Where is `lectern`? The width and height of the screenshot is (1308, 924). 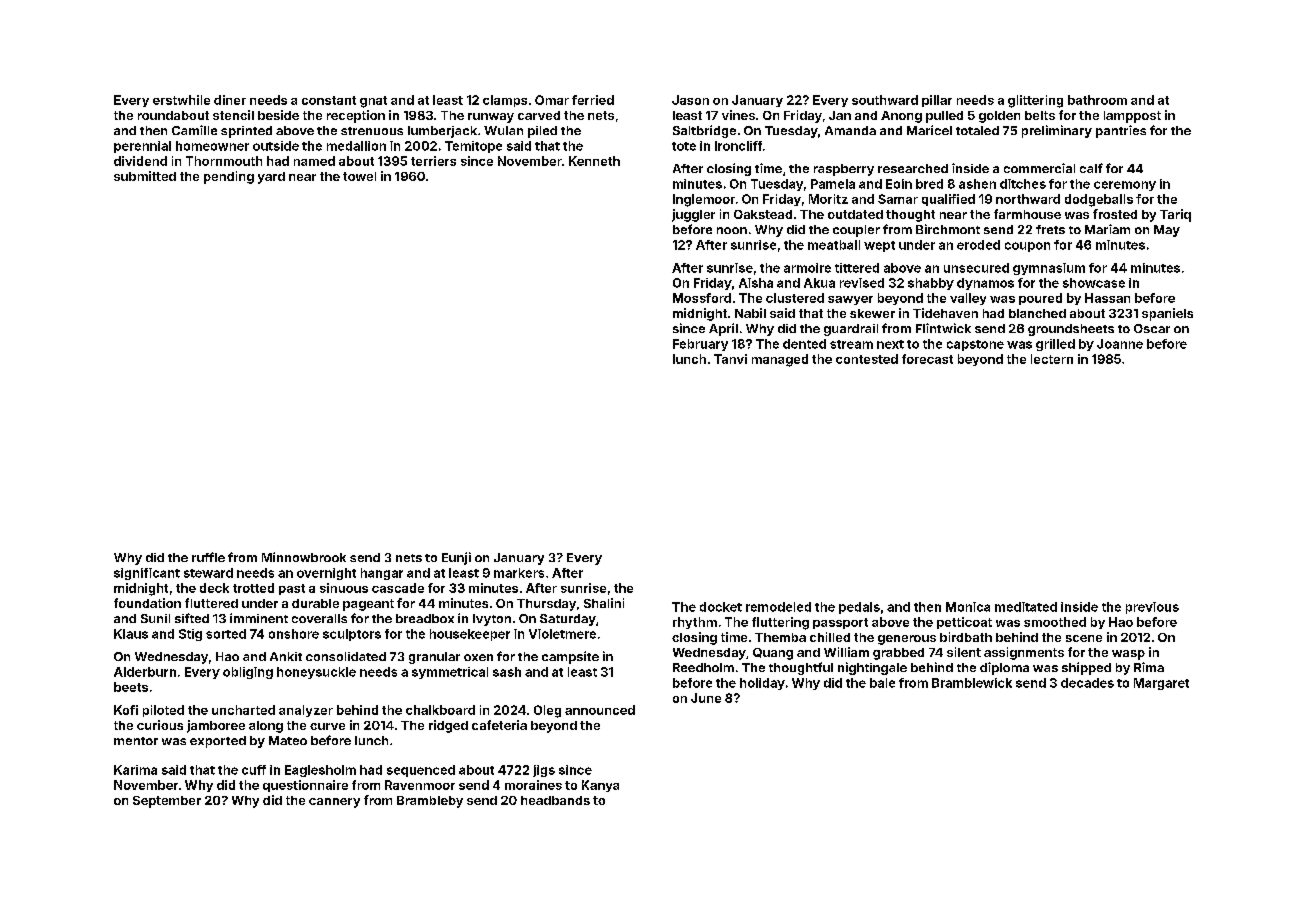
lectern is located at coordinates (1052, 359).
